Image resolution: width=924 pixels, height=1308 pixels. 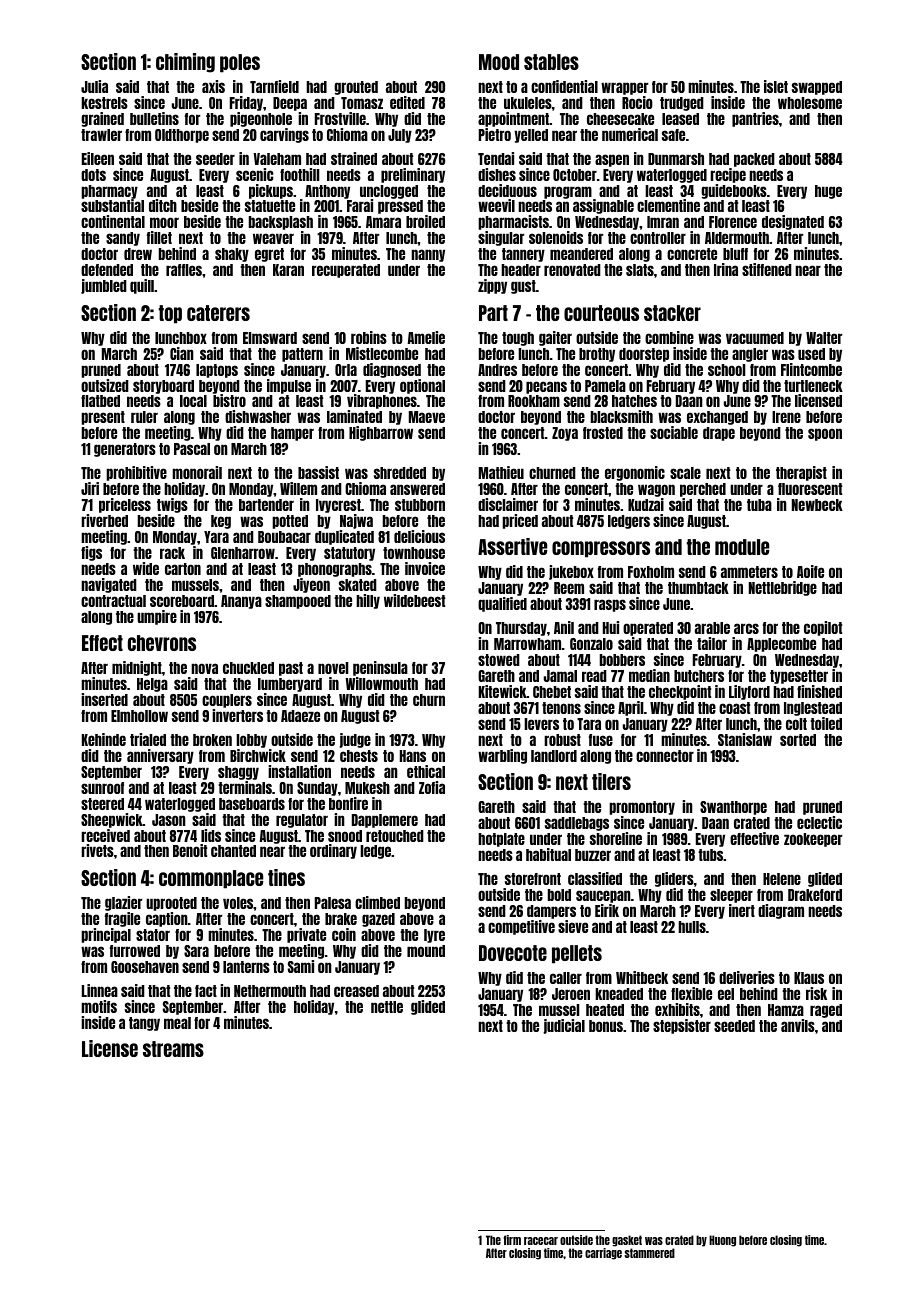 What do you see at coordinates (105, 835) in the document?
I see `received` at bounding box center [105, 835].
